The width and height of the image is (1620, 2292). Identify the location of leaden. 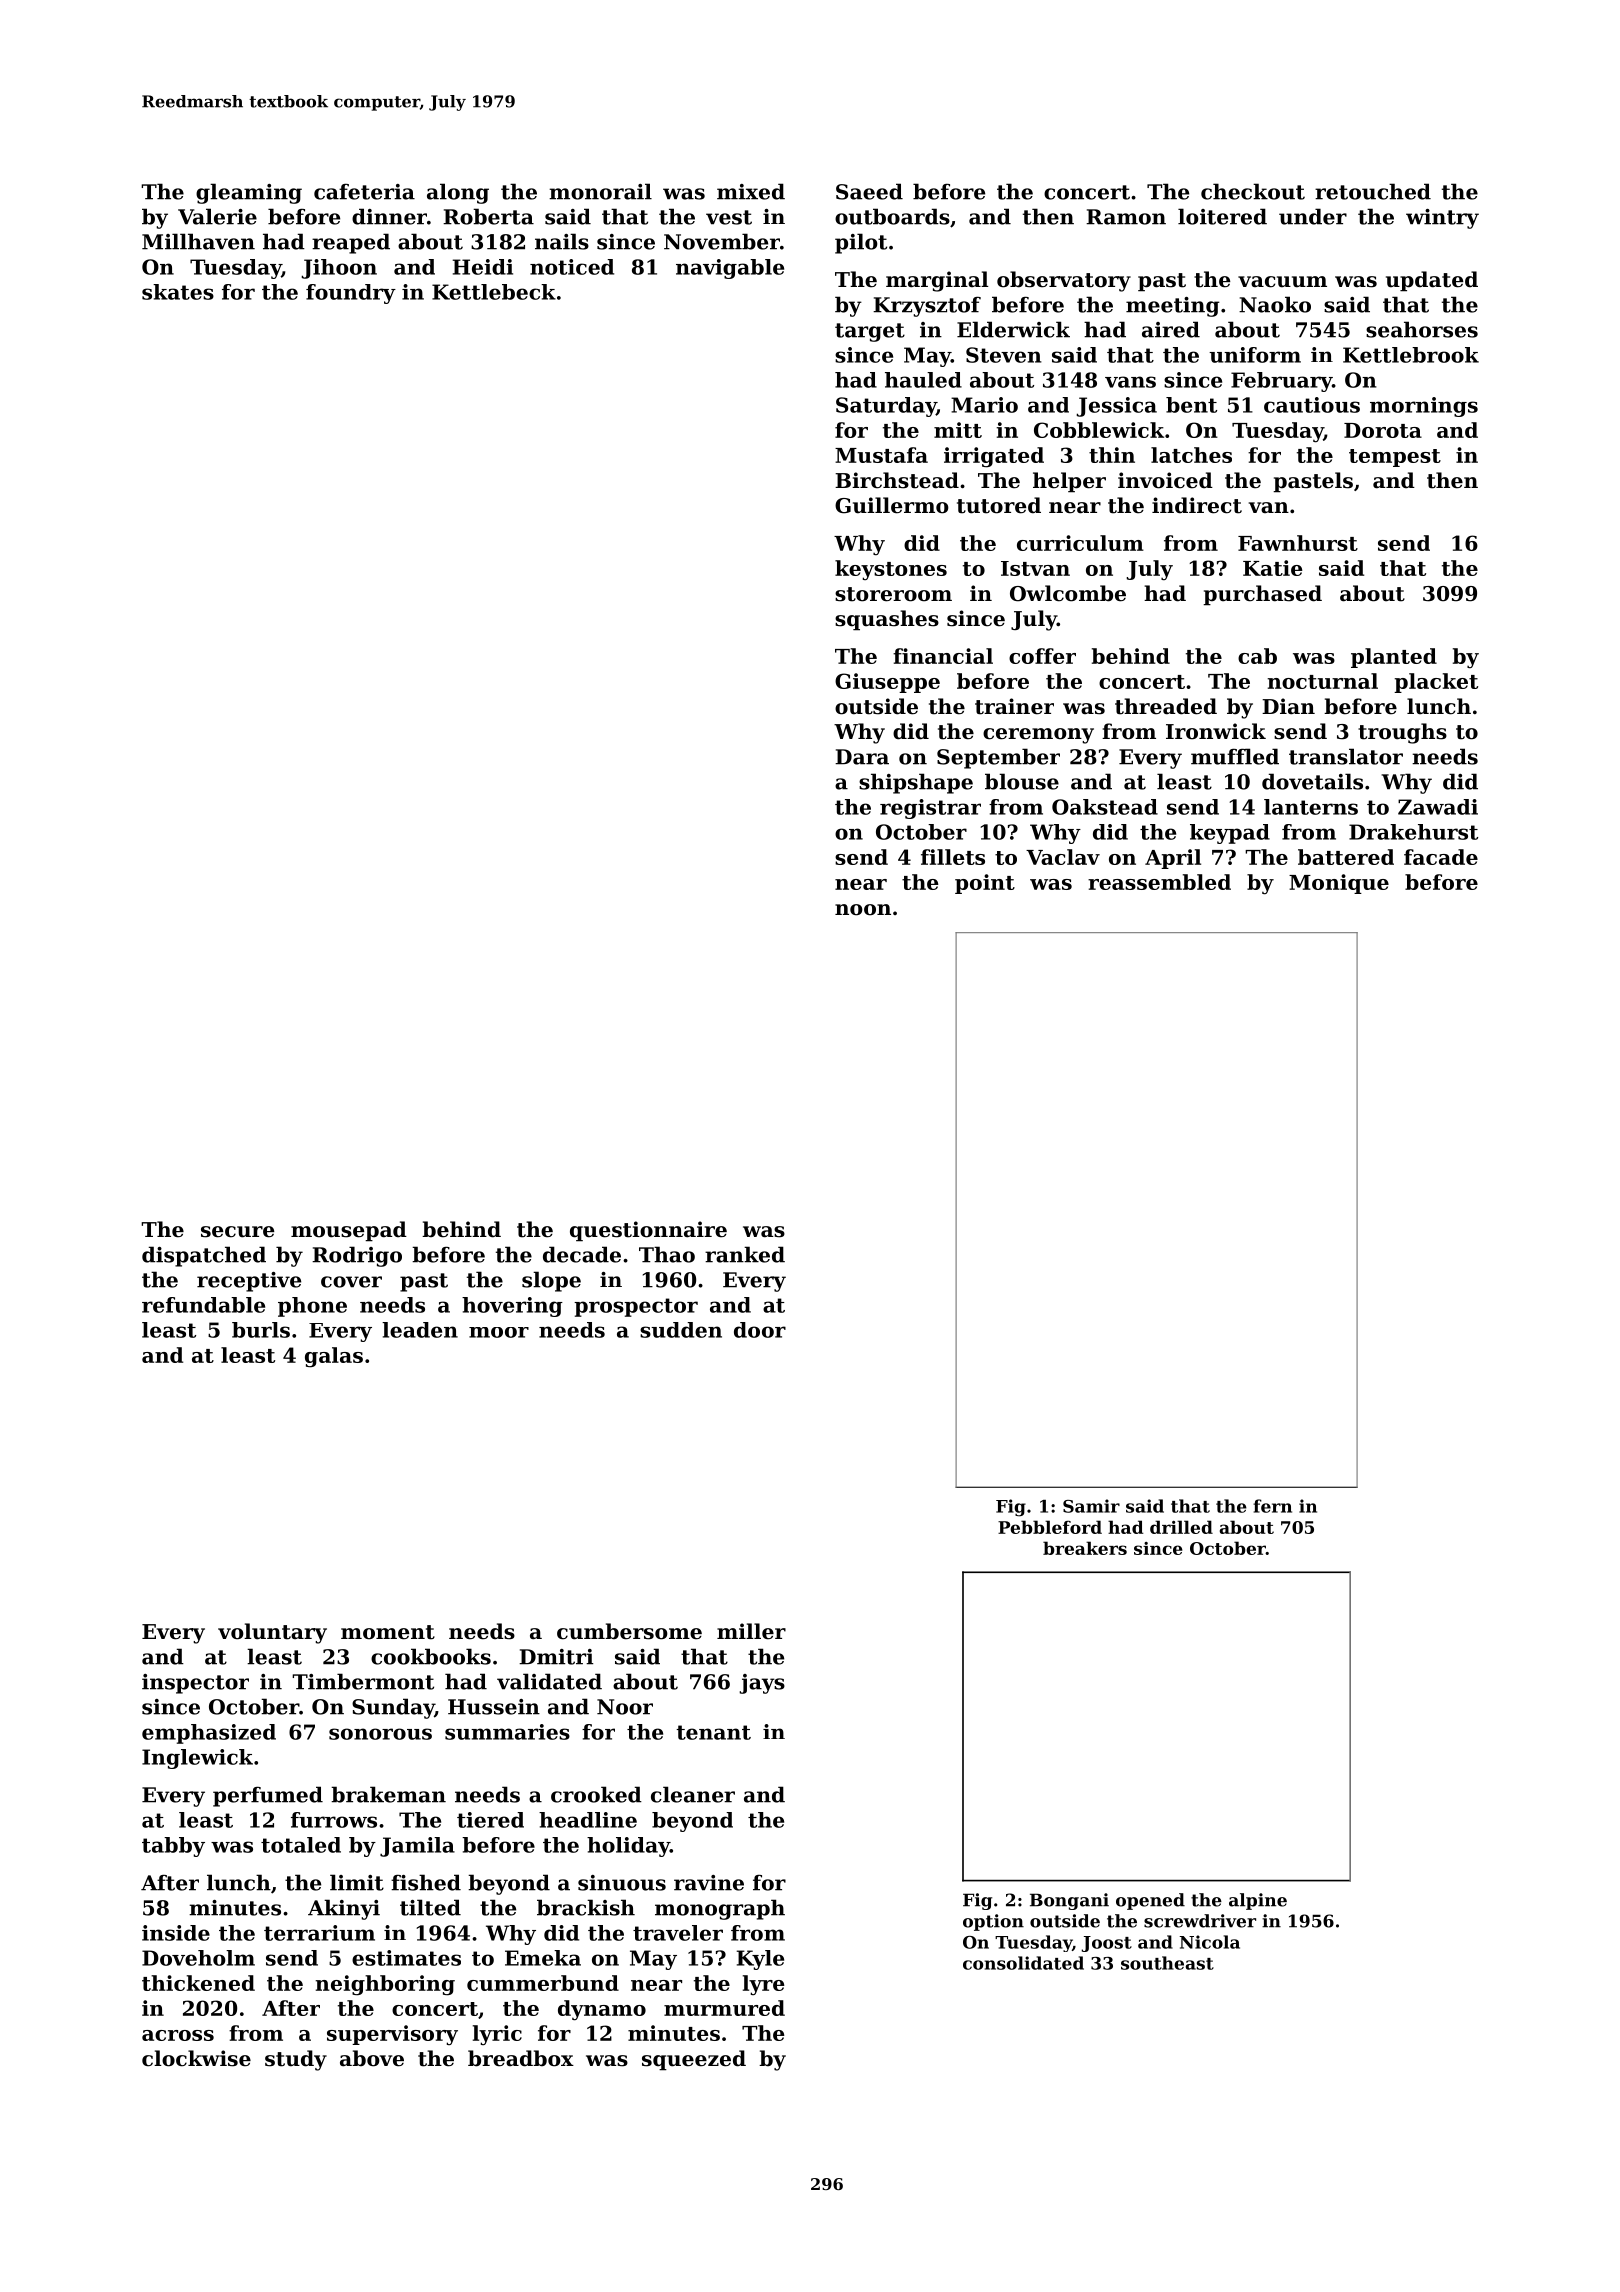
(420, 1330).
